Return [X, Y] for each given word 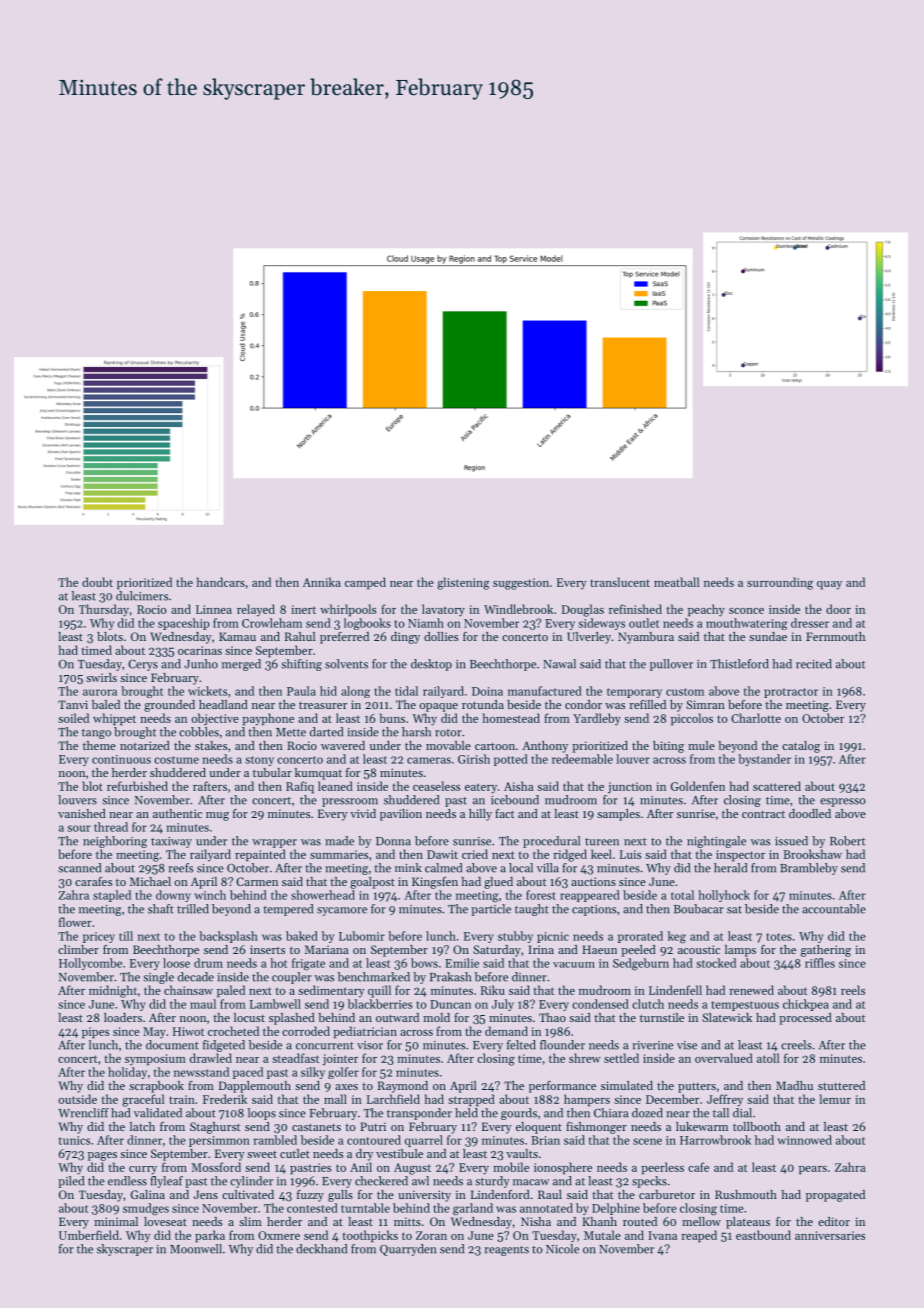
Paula [301, 691]
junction [630, 788]
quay [829, 585]
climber [78, 949]
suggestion [521, 584]
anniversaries [830, 1235]
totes [779, 937]
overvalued [724, 1058]
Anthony [545, 747]
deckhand [321, 1249]
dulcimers [142, 596]
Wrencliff [83, 1113]
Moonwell [196, 1249]
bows [424, 963]
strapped [471, 1100]
